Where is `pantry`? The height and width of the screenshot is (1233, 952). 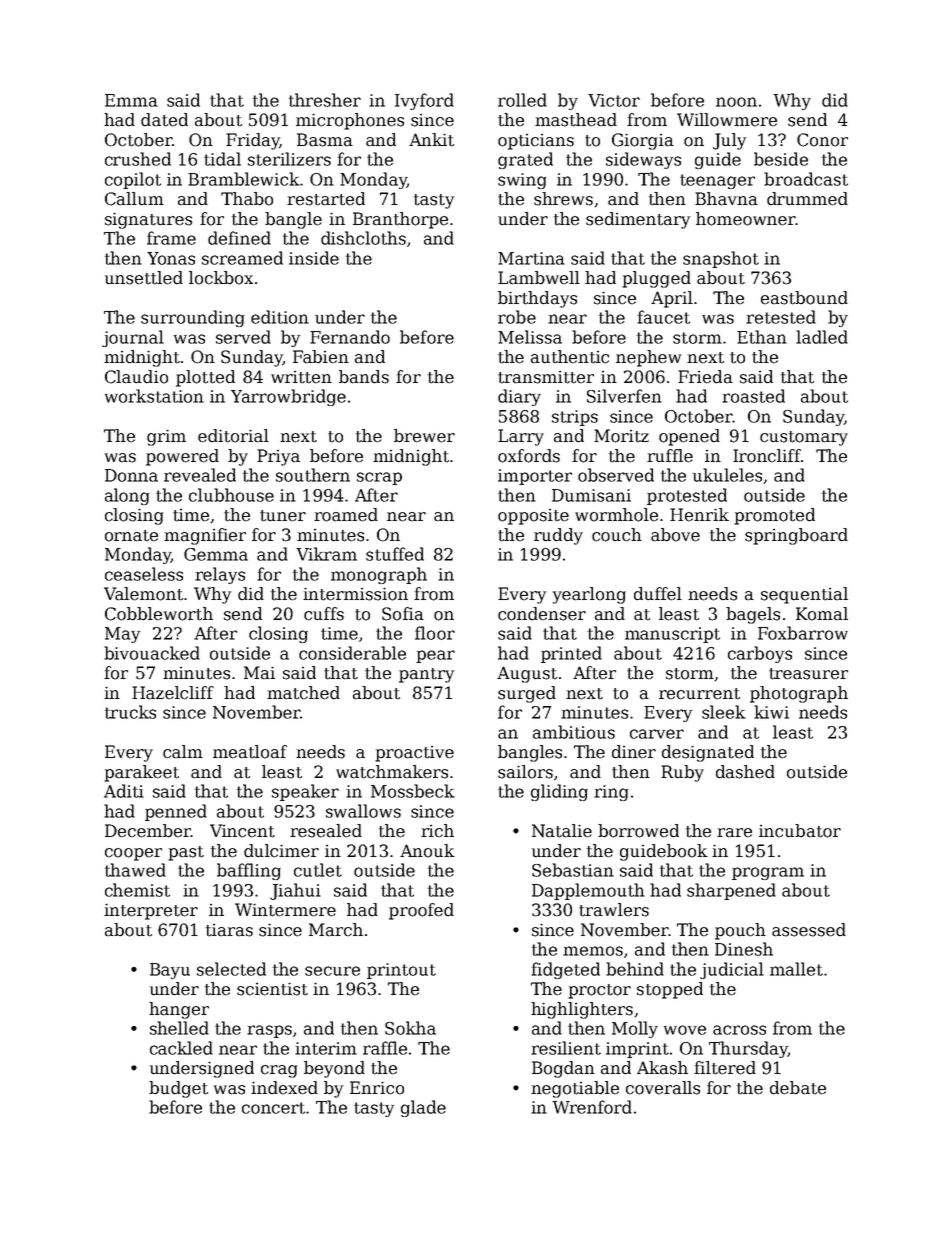 pantry is located at coordinates (426, 675).
